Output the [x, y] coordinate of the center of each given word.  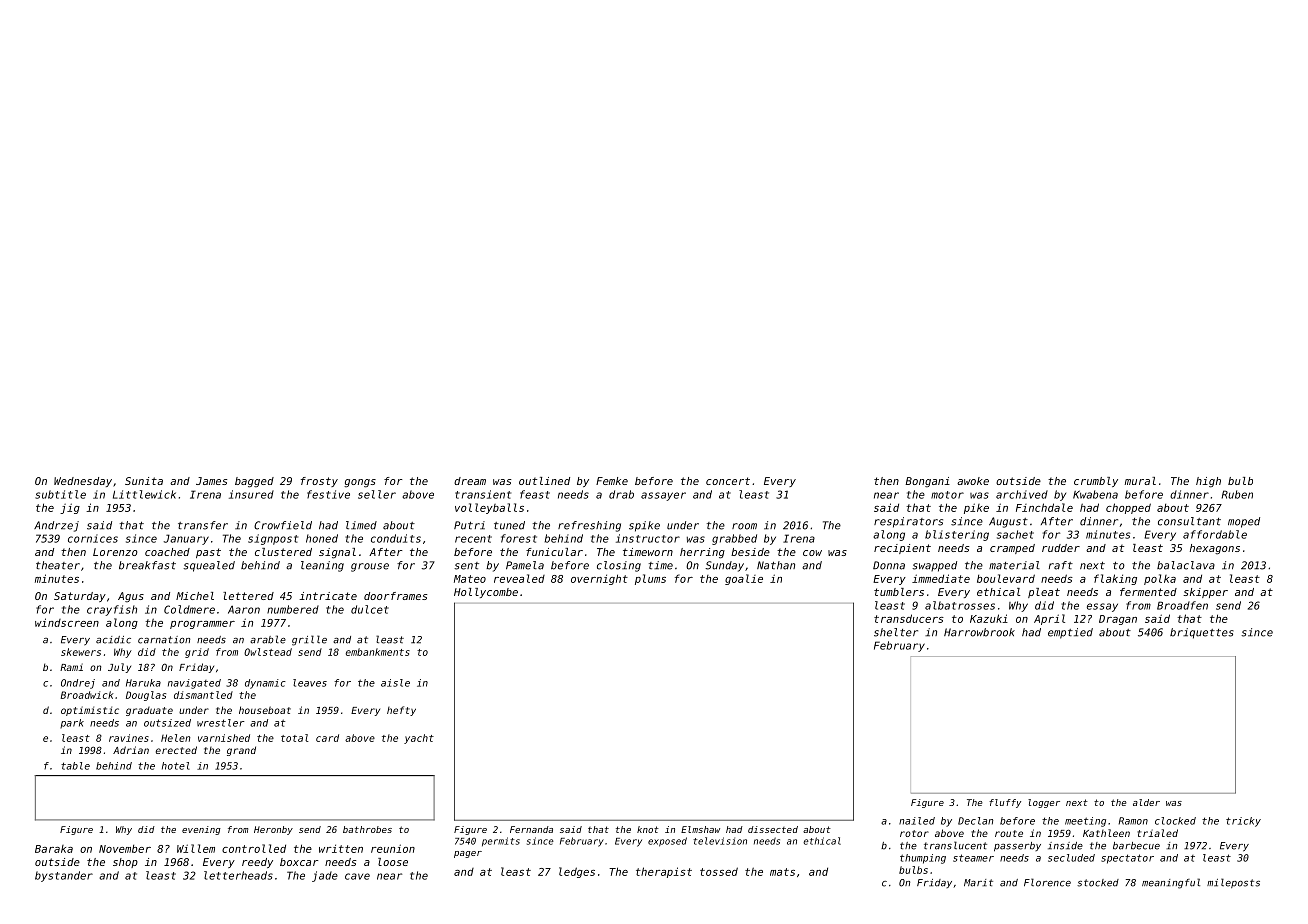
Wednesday [83, 482]
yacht [419, 739]
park [72, 724]
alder [1146, 802]
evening [201, 830]
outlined [544, 481]
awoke [973, 481]
